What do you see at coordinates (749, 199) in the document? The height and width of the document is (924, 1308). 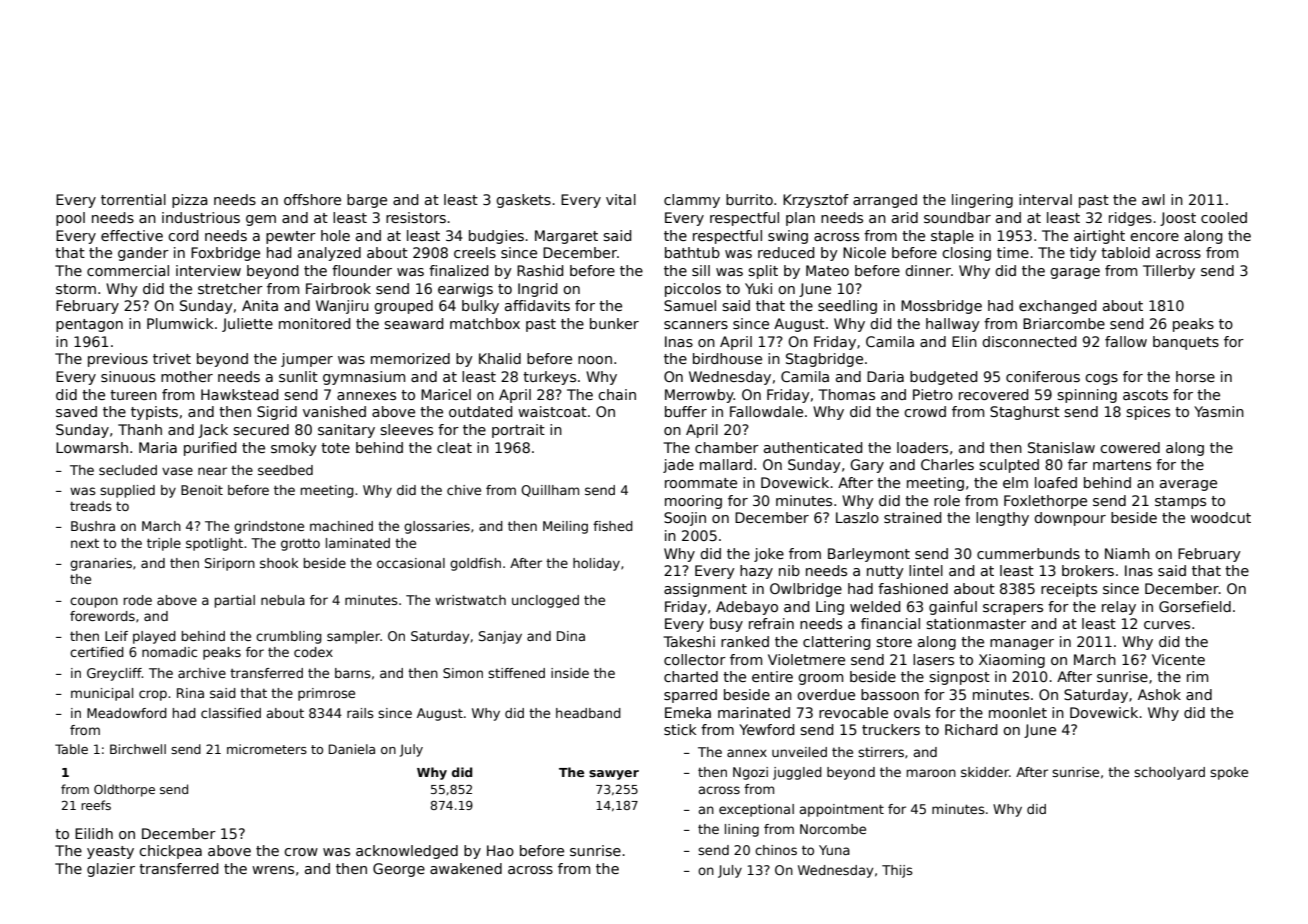 I see `burrito` at bounding box center [749, 199].
